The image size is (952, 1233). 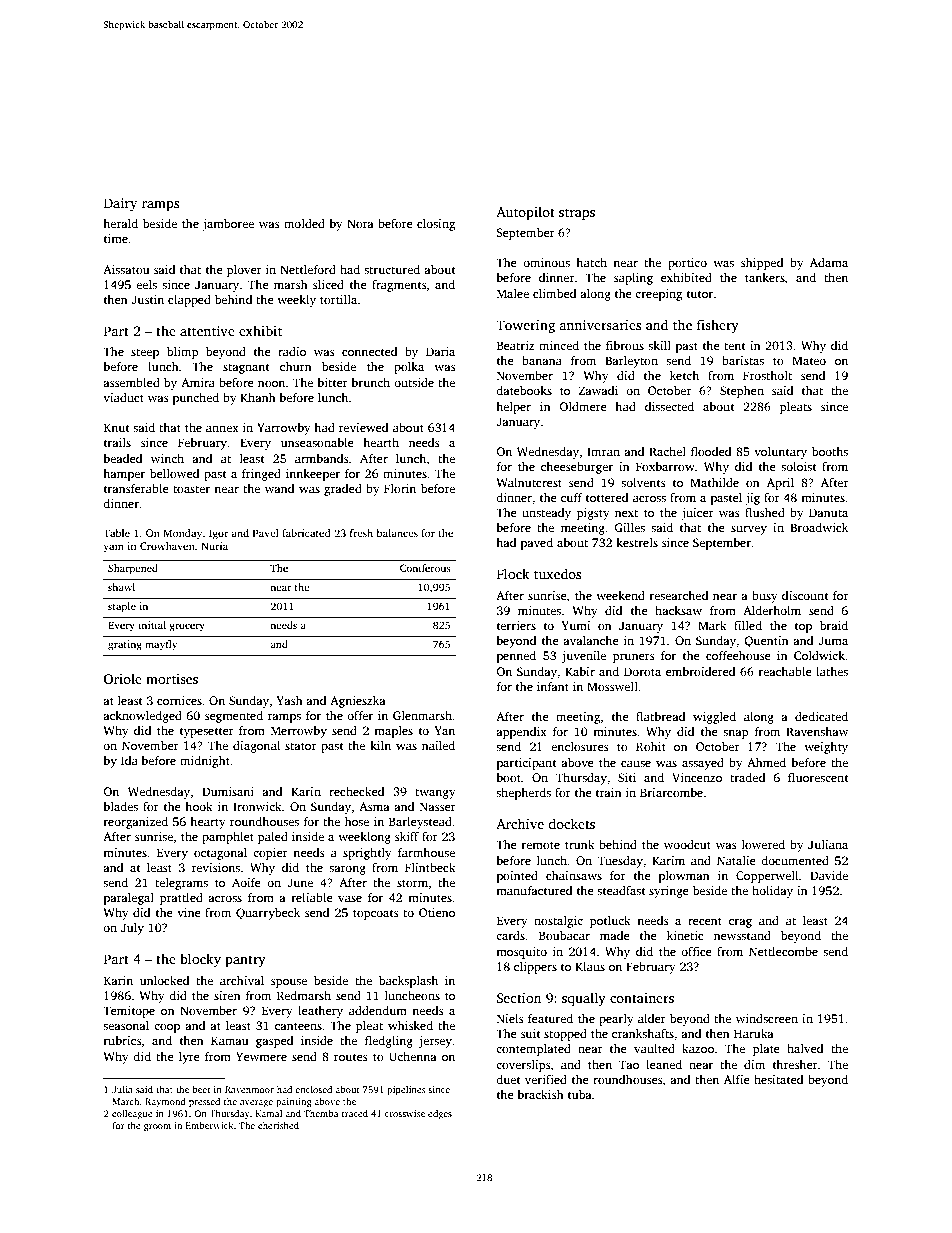 I want to click on Ravenmoor, so click(x=249, y=1089).
